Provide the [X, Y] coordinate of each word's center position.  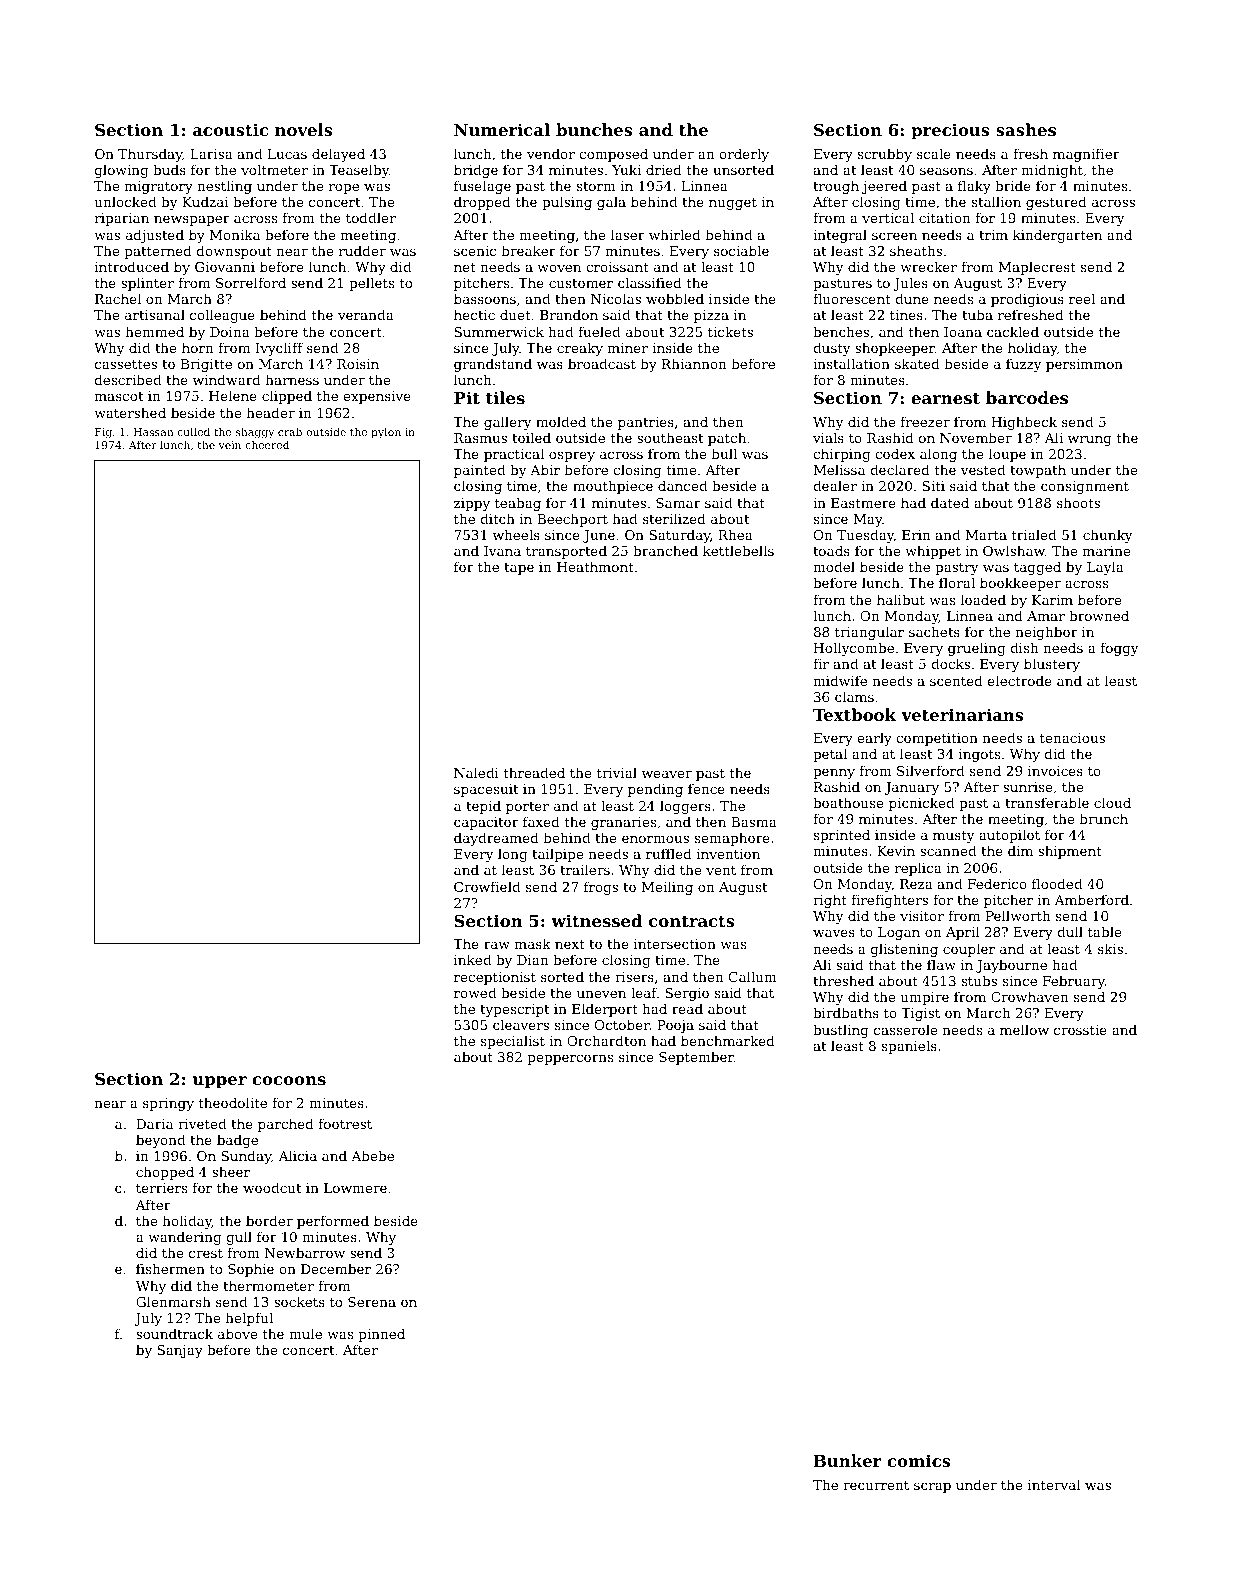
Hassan [154, 432]
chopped [165, 1173]
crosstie [1080, 1030]
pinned [381, 1335]
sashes [1026, 129]
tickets [730, 331]
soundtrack [174, 1333]
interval [1054, 1484]
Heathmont [595, 566]
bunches [594, 129]
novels [304, 129]
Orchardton [606, 1040]
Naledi [476, 772]
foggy [1120, 649]
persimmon [1084, 365]
